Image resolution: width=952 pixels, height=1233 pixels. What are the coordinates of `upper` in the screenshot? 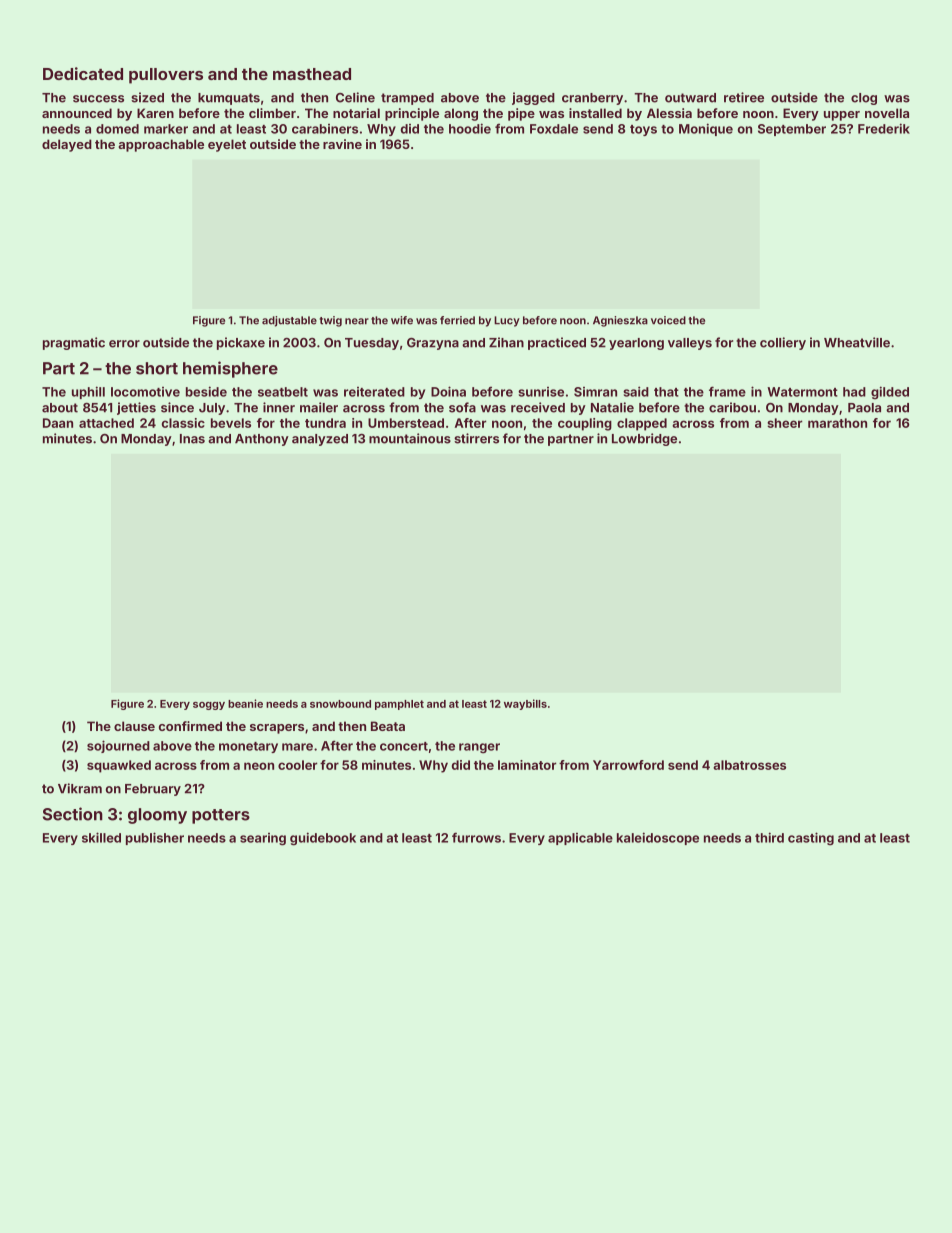 It's located at (842, 116).
